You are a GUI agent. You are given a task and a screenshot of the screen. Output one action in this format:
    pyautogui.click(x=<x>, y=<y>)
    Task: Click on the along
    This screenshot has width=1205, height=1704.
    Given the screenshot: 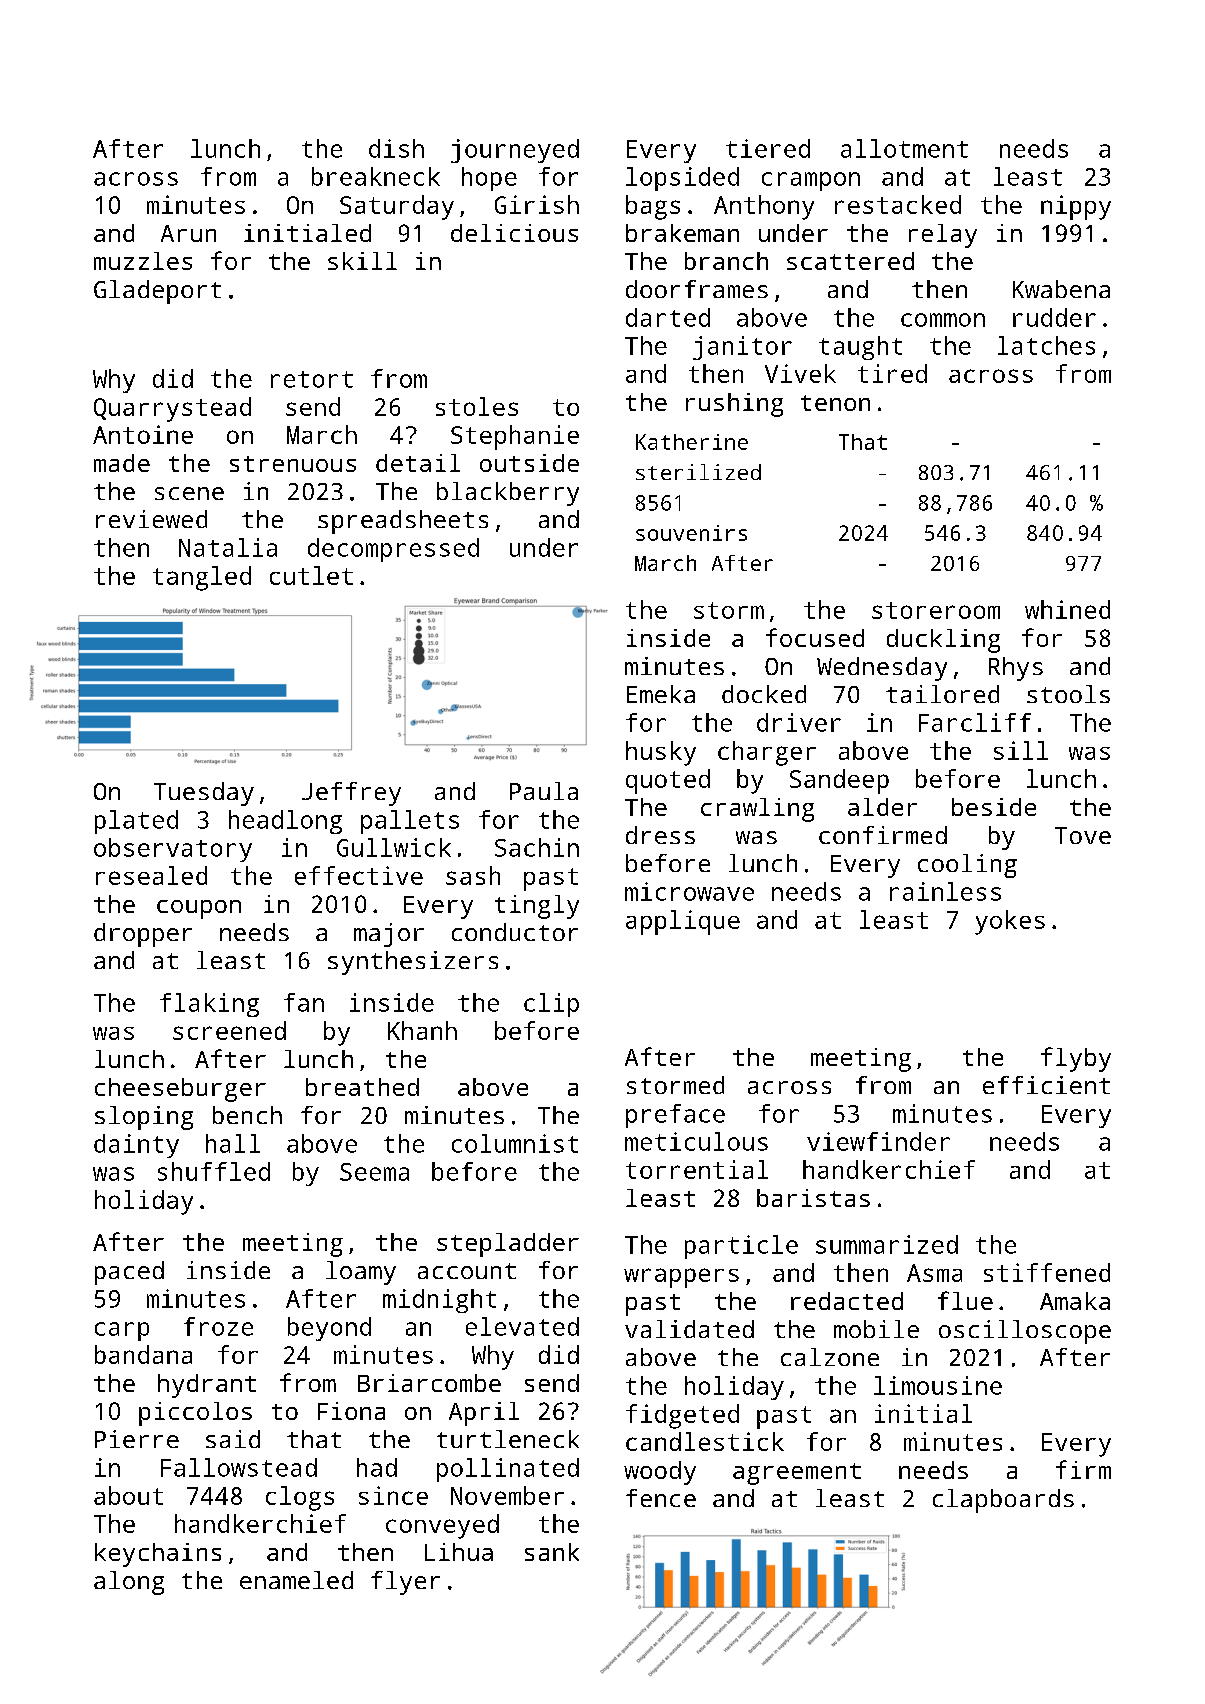 What is the action you would take?
    pyautogui.click(x=129, y=1583)
